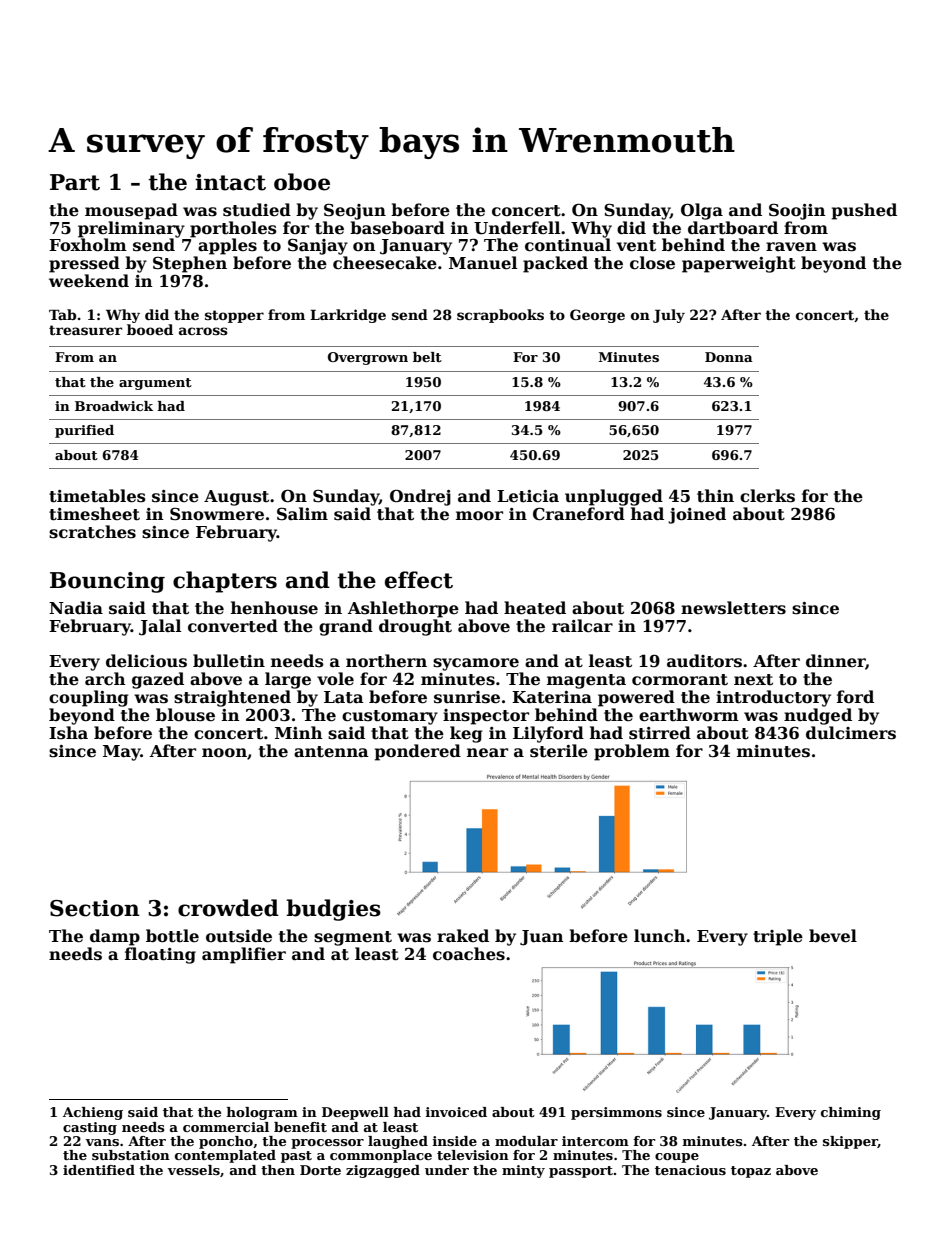 The image size is (952, 1233). Describe the element at coordinates (729, 357) in the screenshot. I see `Donna` at that location.
